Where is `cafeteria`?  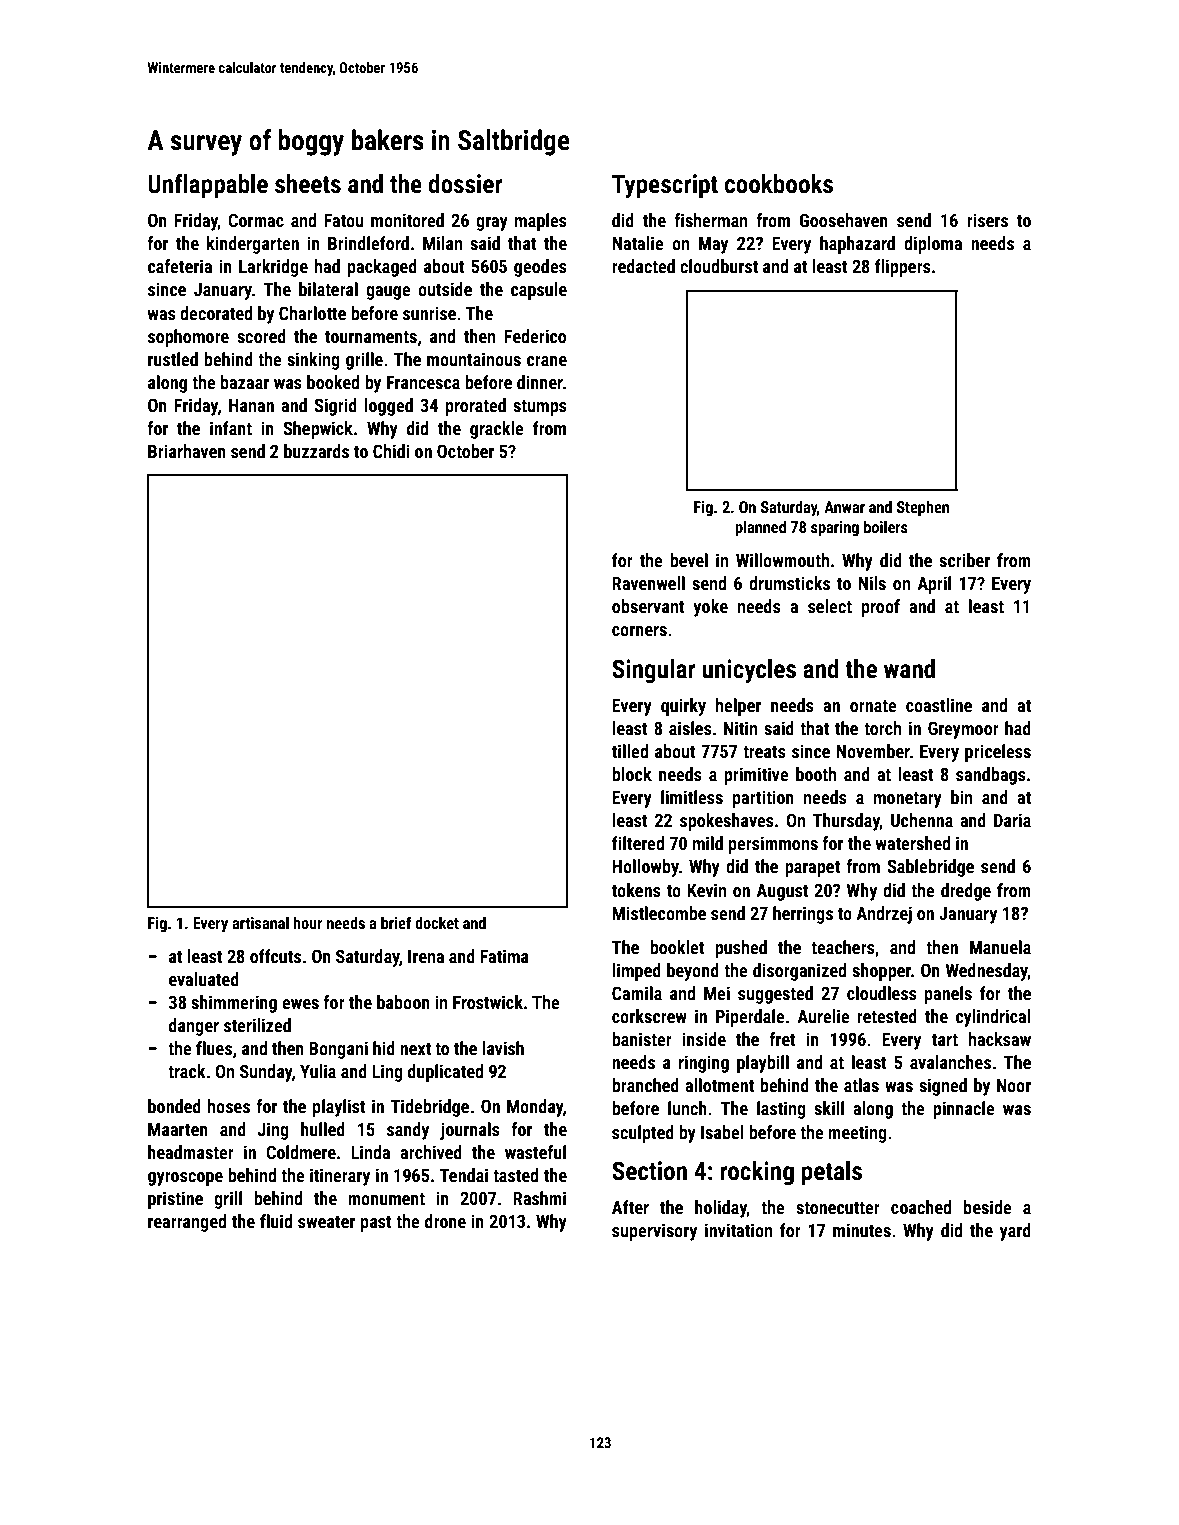
cafeteria is located at coordinates (180, 266).
